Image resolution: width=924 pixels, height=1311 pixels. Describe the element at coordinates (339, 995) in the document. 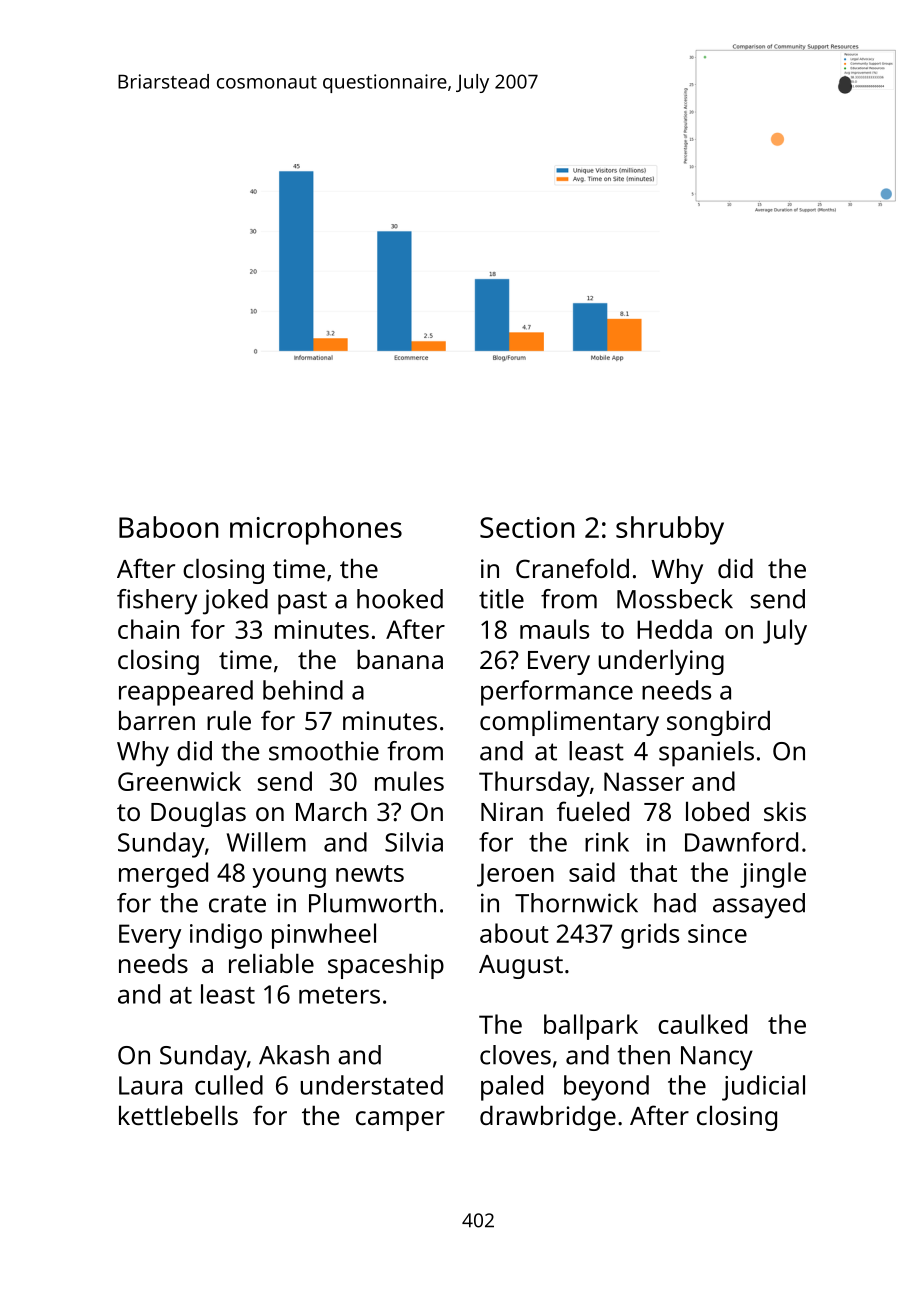

I see `meters` at that location.
